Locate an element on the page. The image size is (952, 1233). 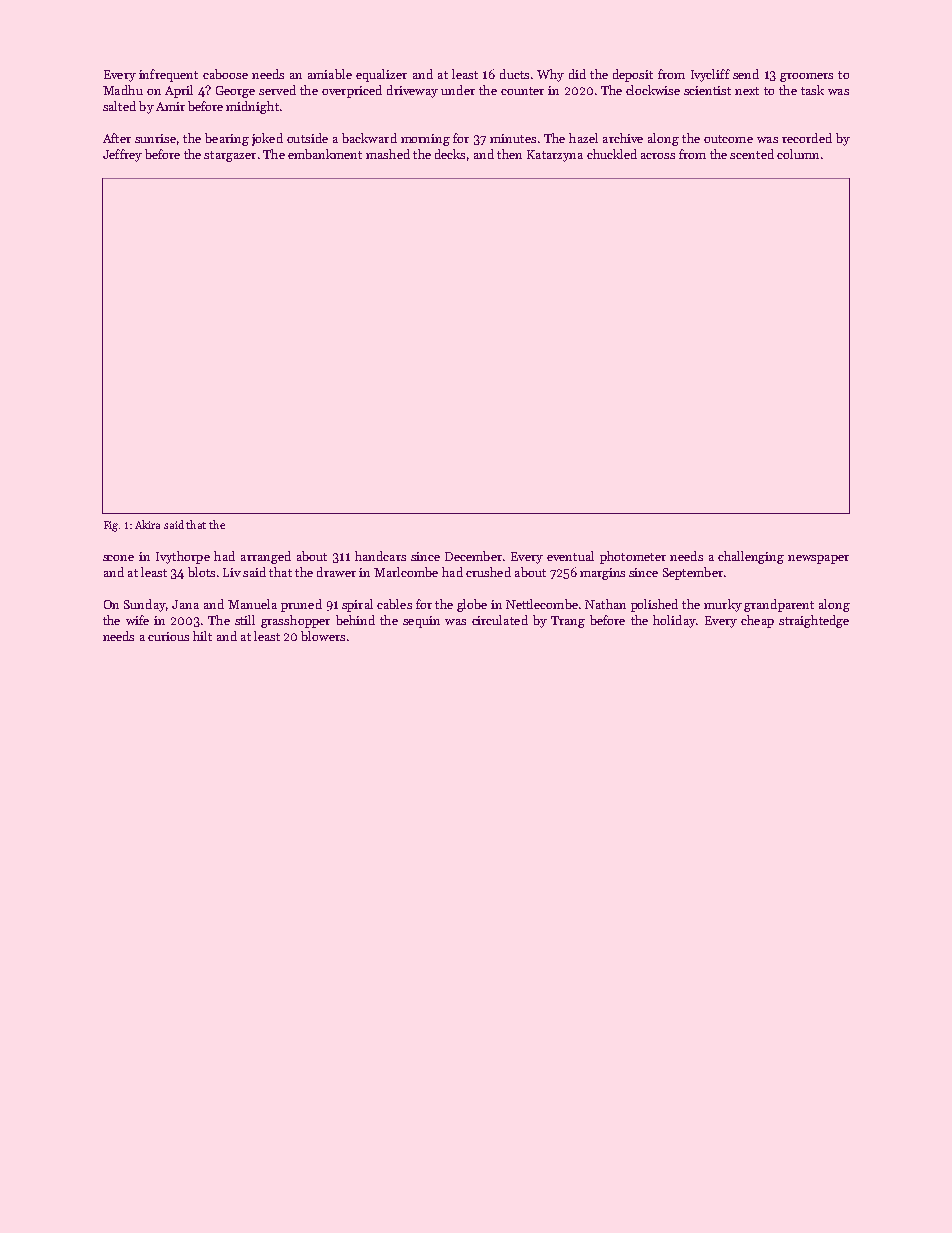
stargazer is located at coordinates (230, 156).
